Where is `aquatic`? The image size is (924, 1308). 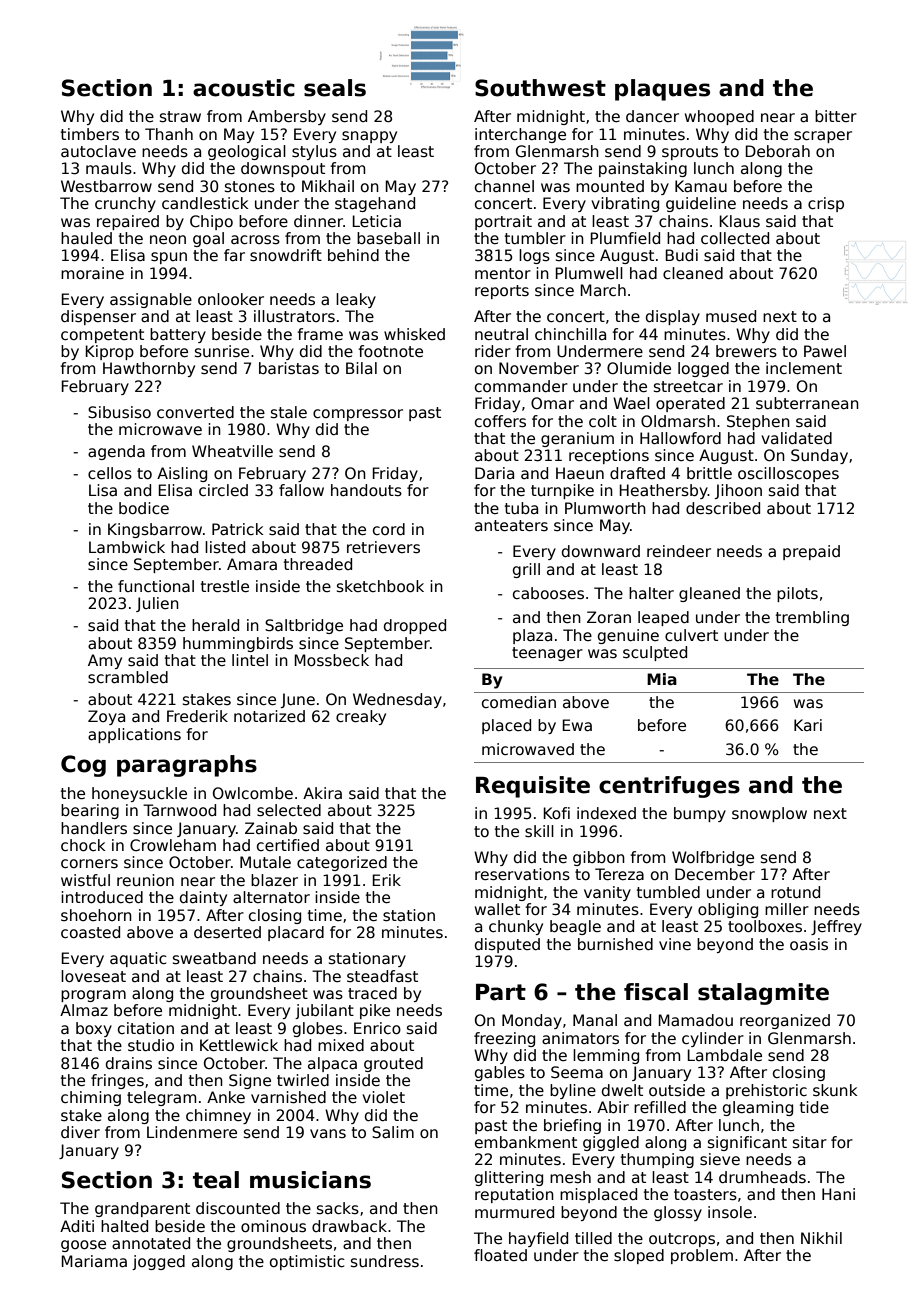 aquatic is located at coordinates (138, 959).
